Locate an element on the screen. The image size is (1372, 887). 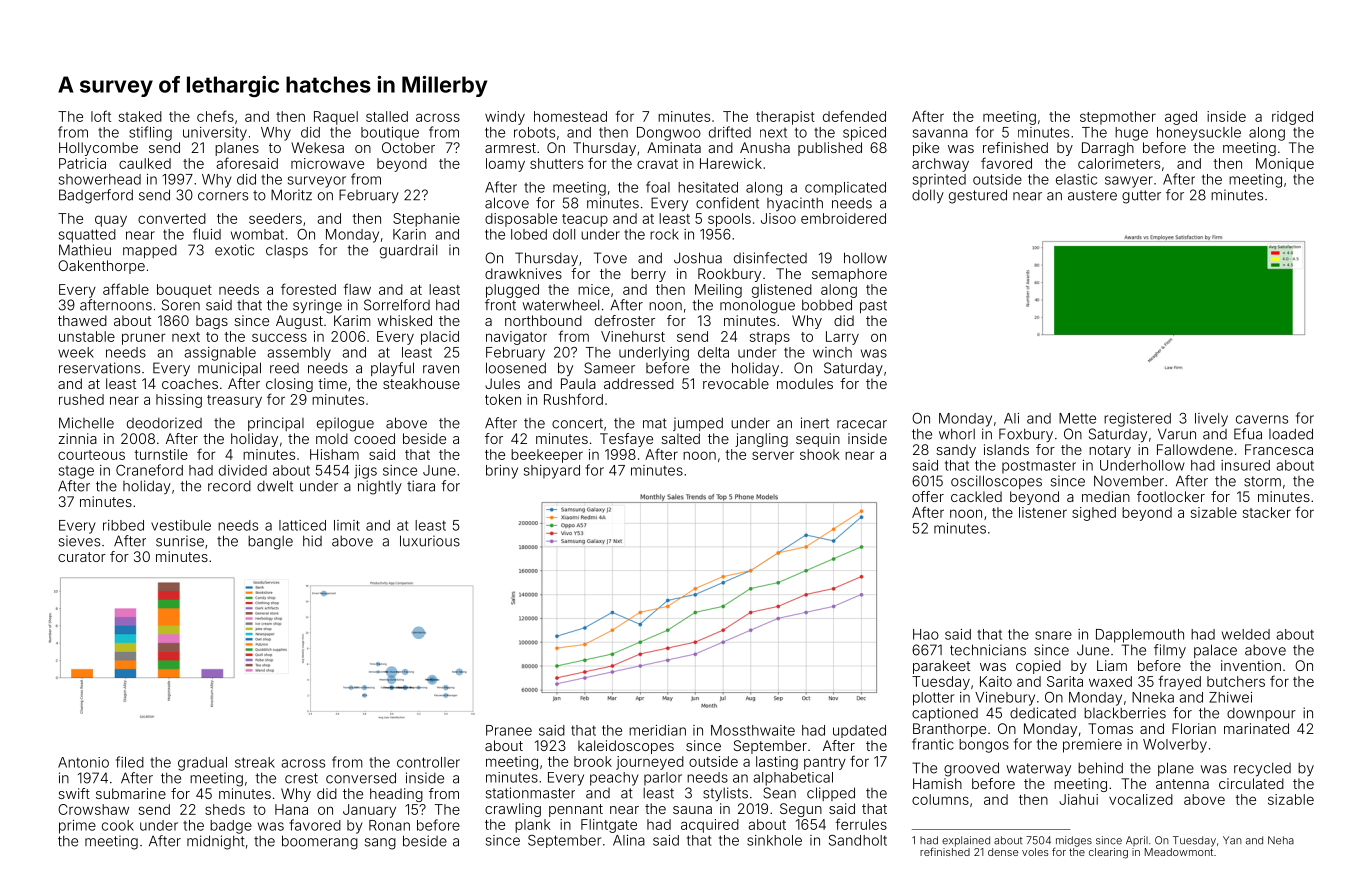
offer is located at coordinates (928, 496).
